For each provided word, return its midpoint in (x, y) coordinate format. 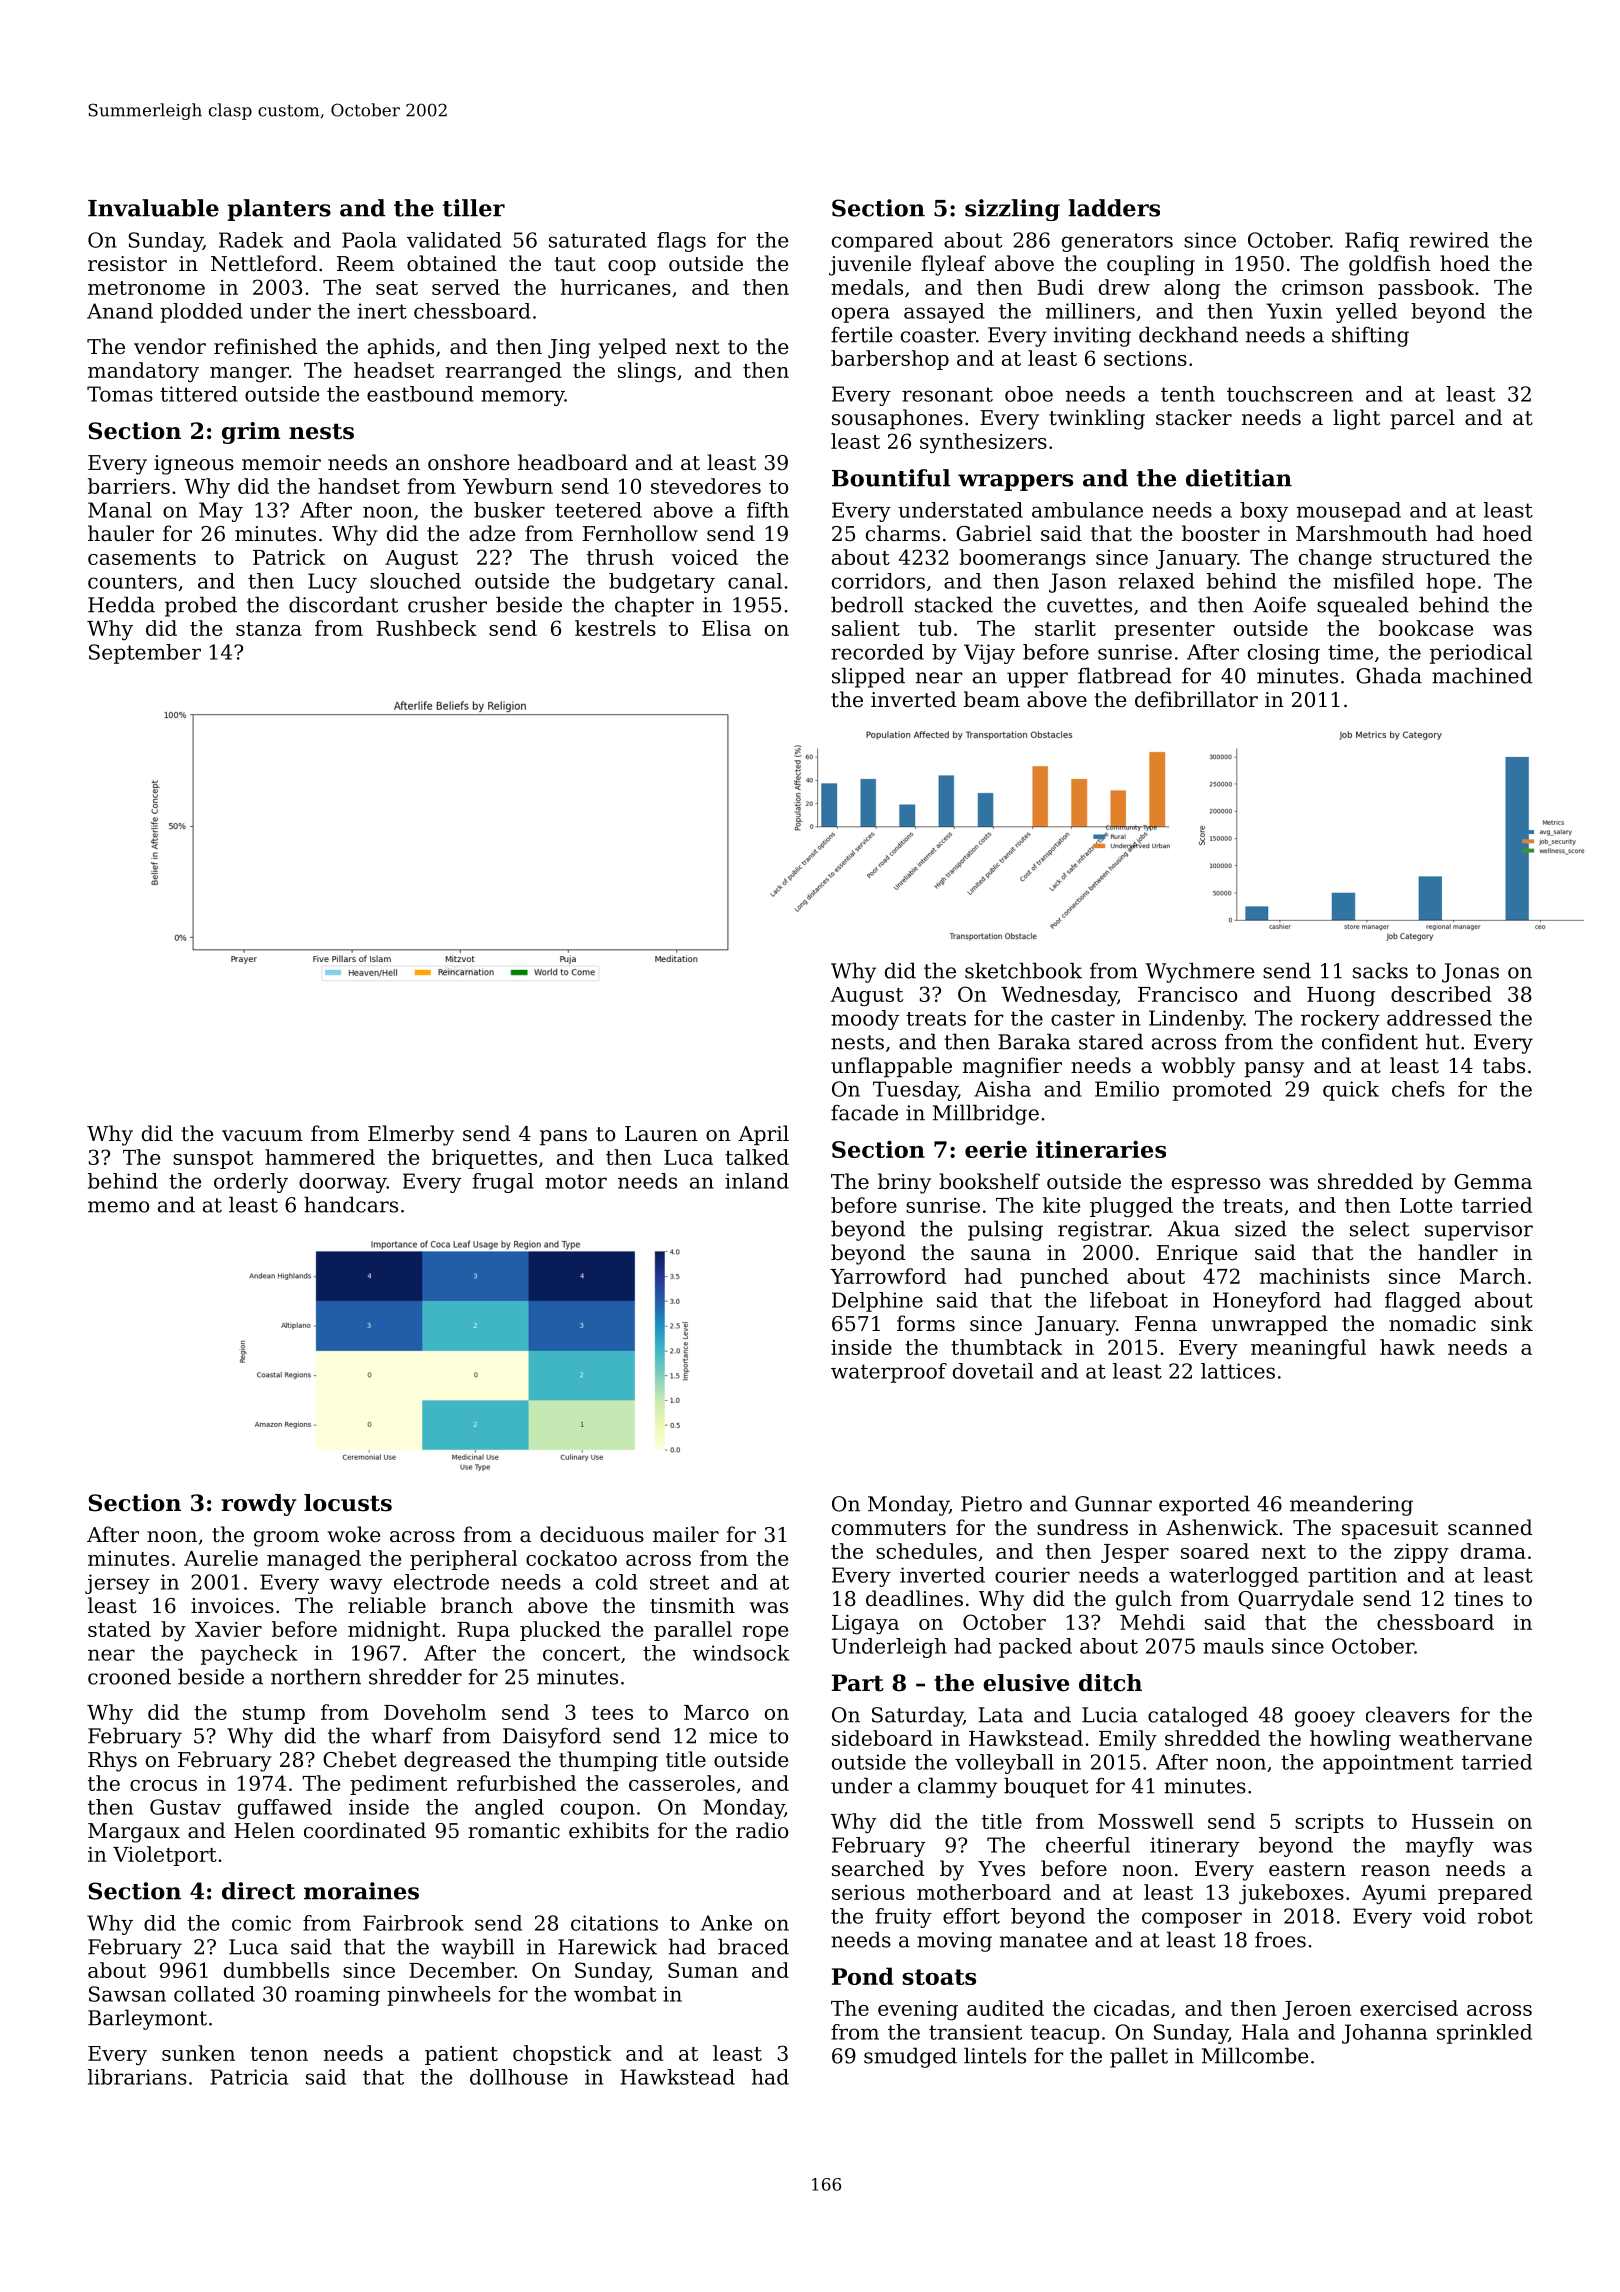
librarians (137, 2077)
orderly (251, 1183)
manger (249, 375)
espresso (1216, 1186)
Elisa (726, 628)
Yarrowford (888, 1276)
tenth (1188, 394)
